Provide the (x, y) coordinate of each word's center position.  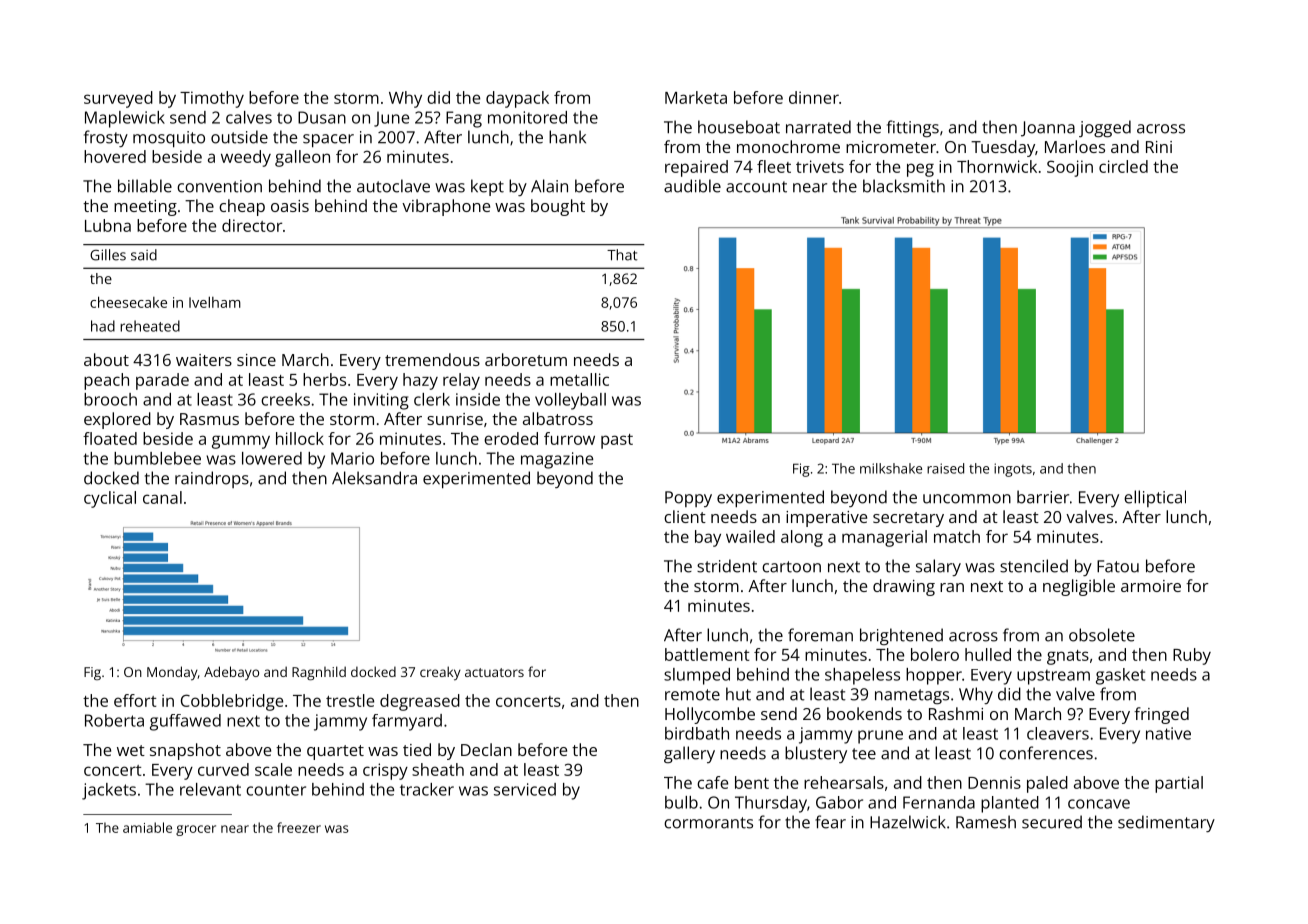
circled (1123, 166)
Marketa (696, 97)
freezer (299, 827)
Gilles (108, 255)
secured (1052, 822)
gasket (1120, 676)
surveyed (118, 99)
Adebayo (231, 673)
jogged (1105, 128)
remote (692, 695)
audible (692, 186)
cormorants (708, 823)
